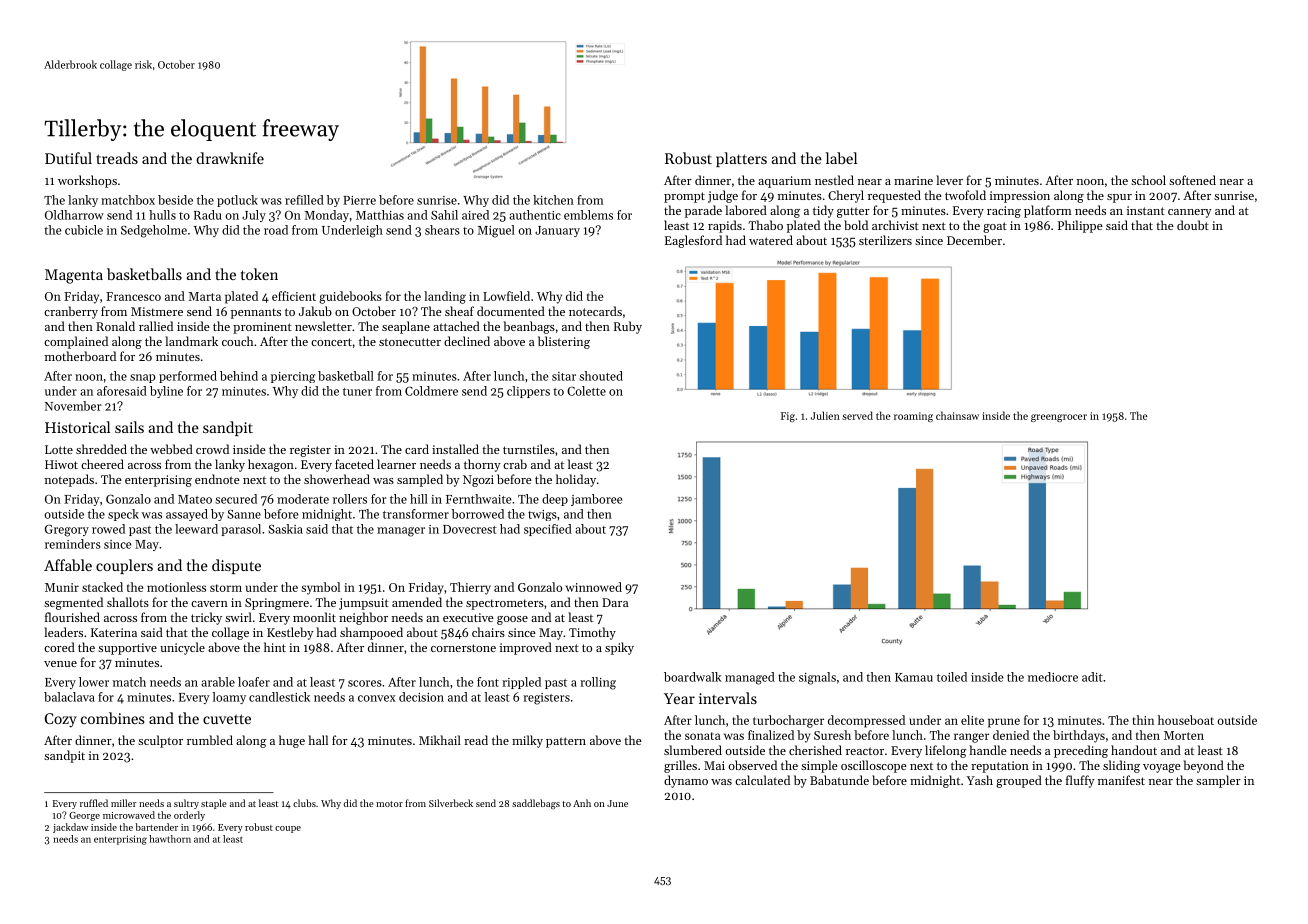 This screenshot has height=924, width=1308. What do you see at coordinates (175, 200) in the screenshot?
I see `beside` at bounding box center [175, 200].
